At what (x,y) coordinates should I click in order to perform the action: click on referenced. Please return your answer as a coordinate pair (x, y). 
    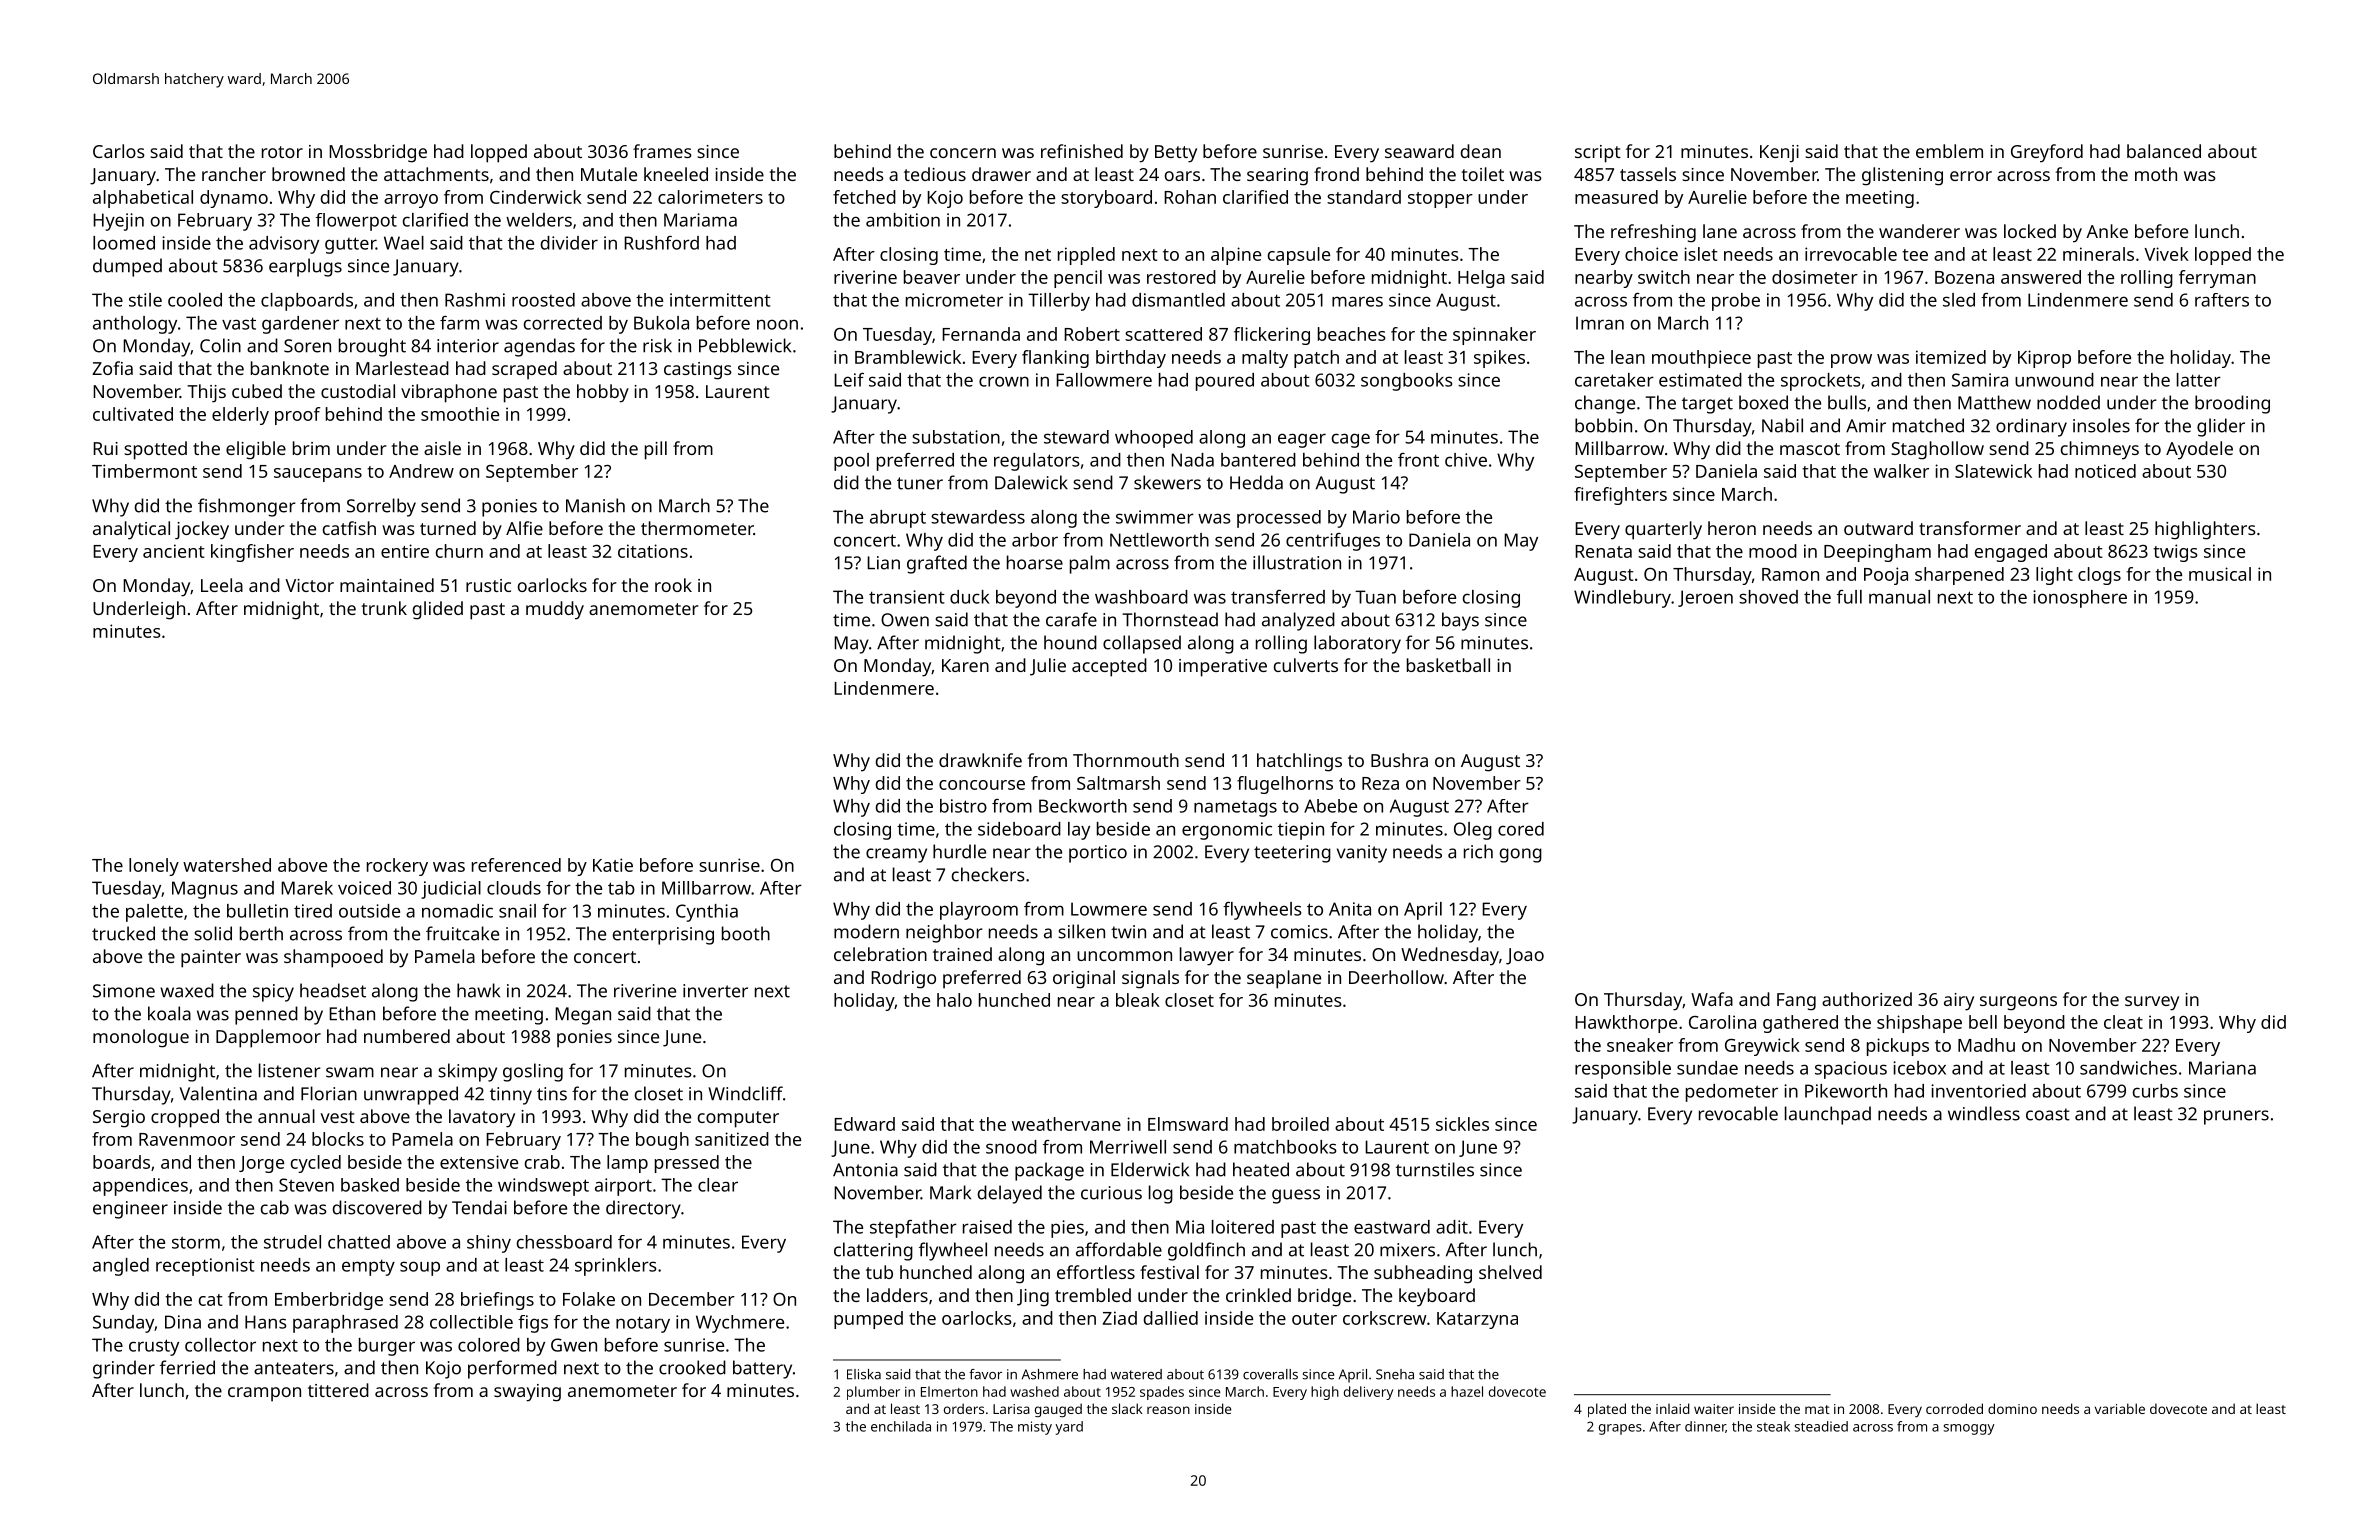
    Looking at the image, I should click on (516, 865).
